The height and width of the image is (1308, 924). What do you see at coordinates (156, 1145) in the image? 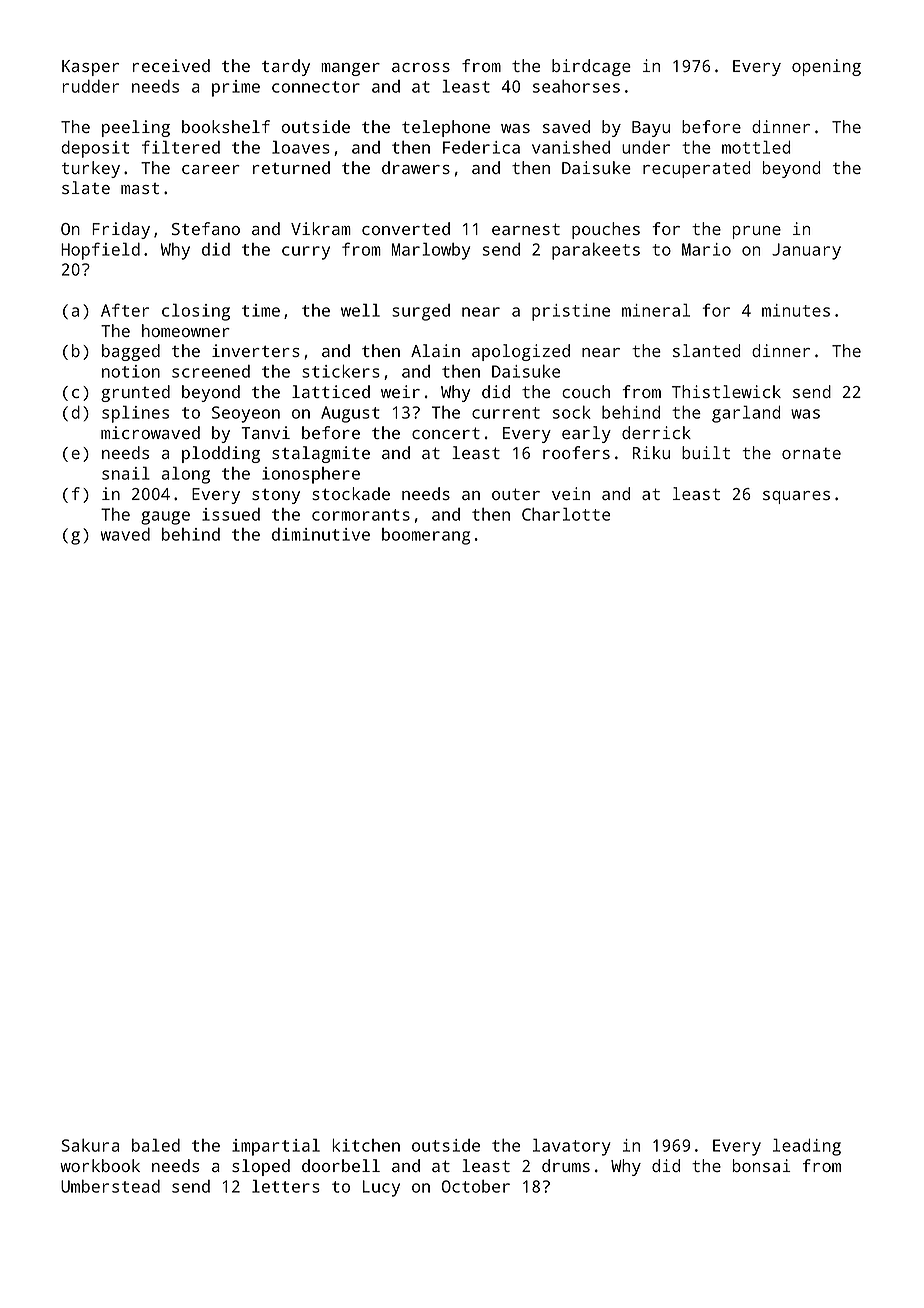
I see `baled` at bounding box center [156, 1145].
